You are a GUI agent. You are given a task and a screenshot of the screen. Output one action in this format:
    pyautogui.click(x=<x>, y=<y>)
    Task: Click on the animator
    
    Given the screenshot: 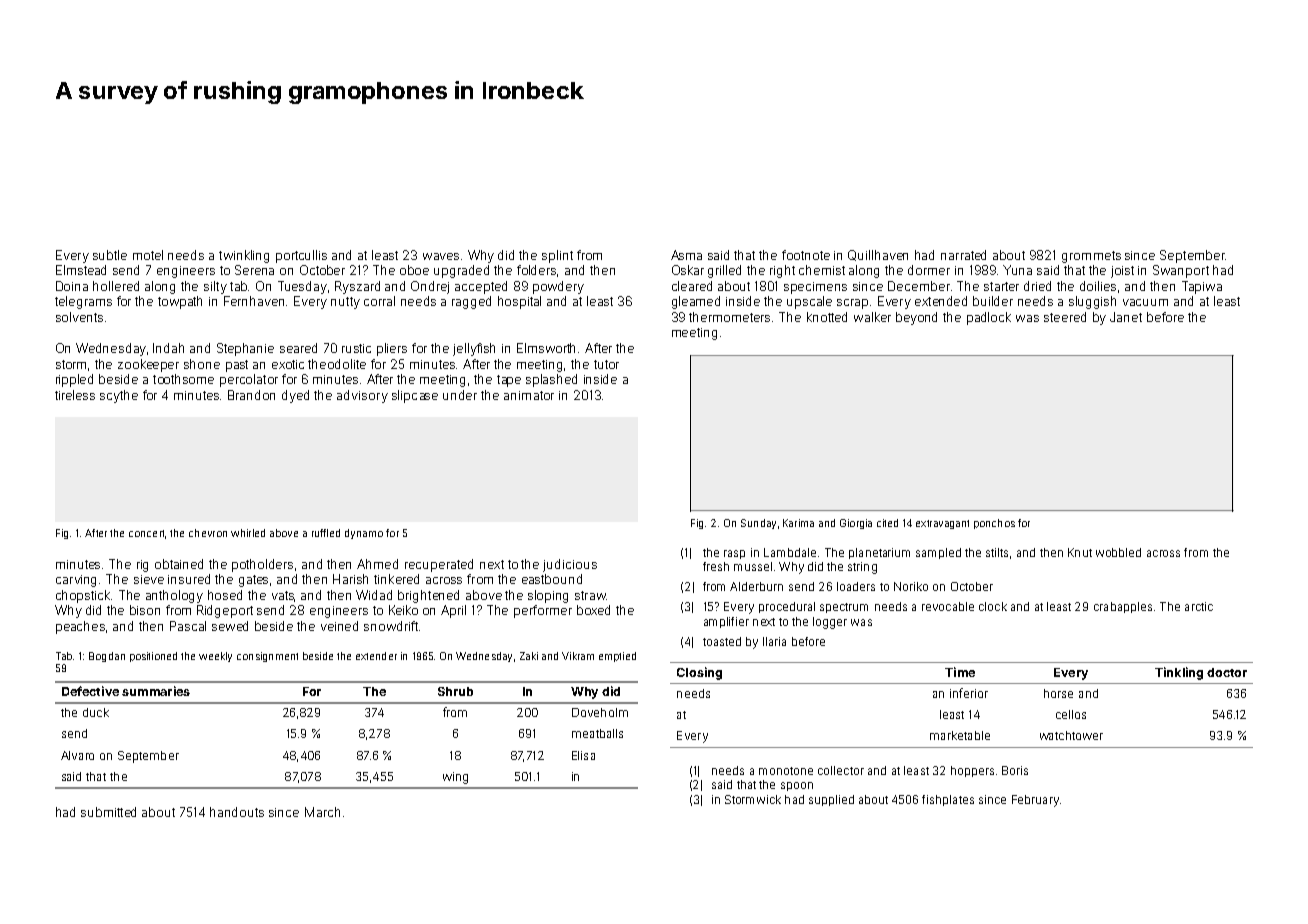 What is the action you would take?
    pyautogui.click(x=529, y=395)
